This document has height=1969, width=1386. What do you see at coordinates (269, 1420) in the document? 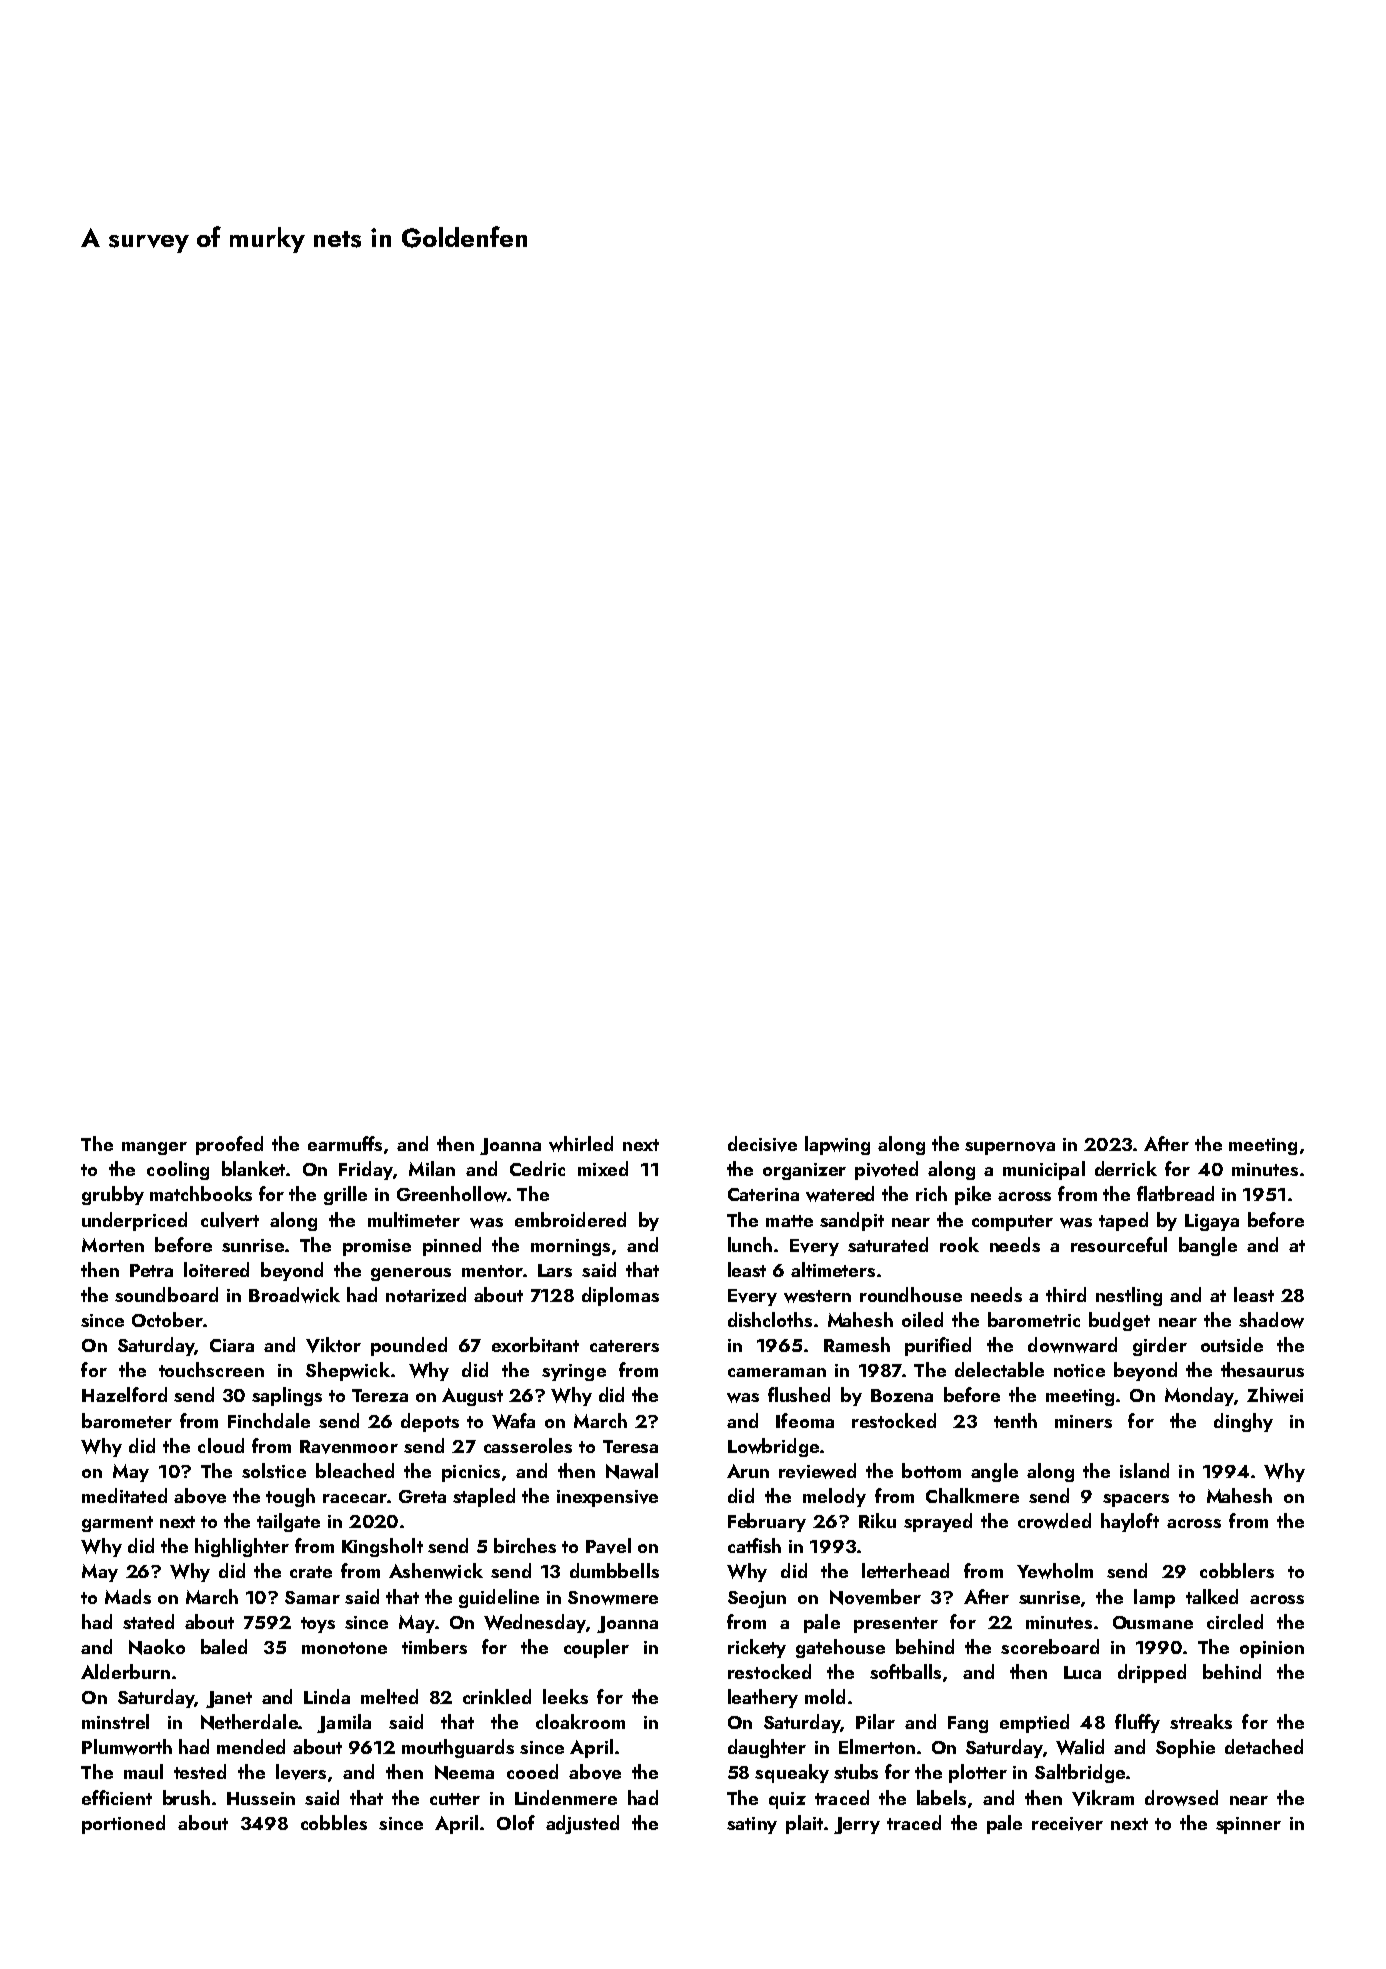
I see `Finchdale` at bounding box center [269, 1420].
